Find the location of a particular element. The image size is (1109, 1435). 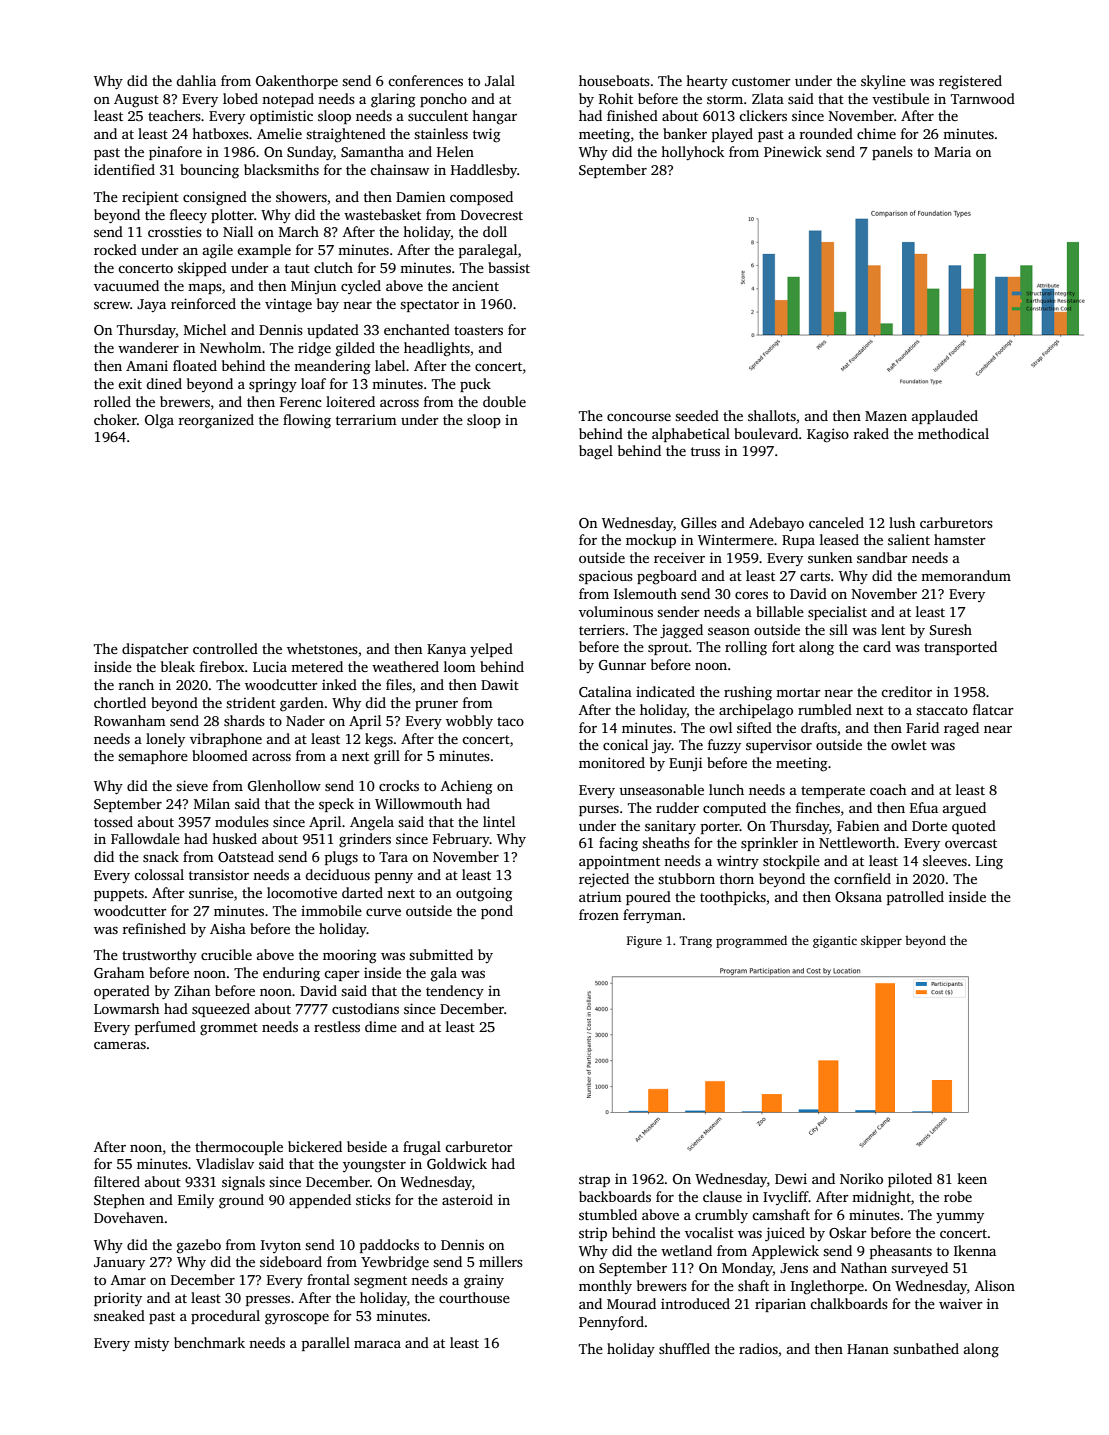

firebox is located at coordinates (222, 666).
